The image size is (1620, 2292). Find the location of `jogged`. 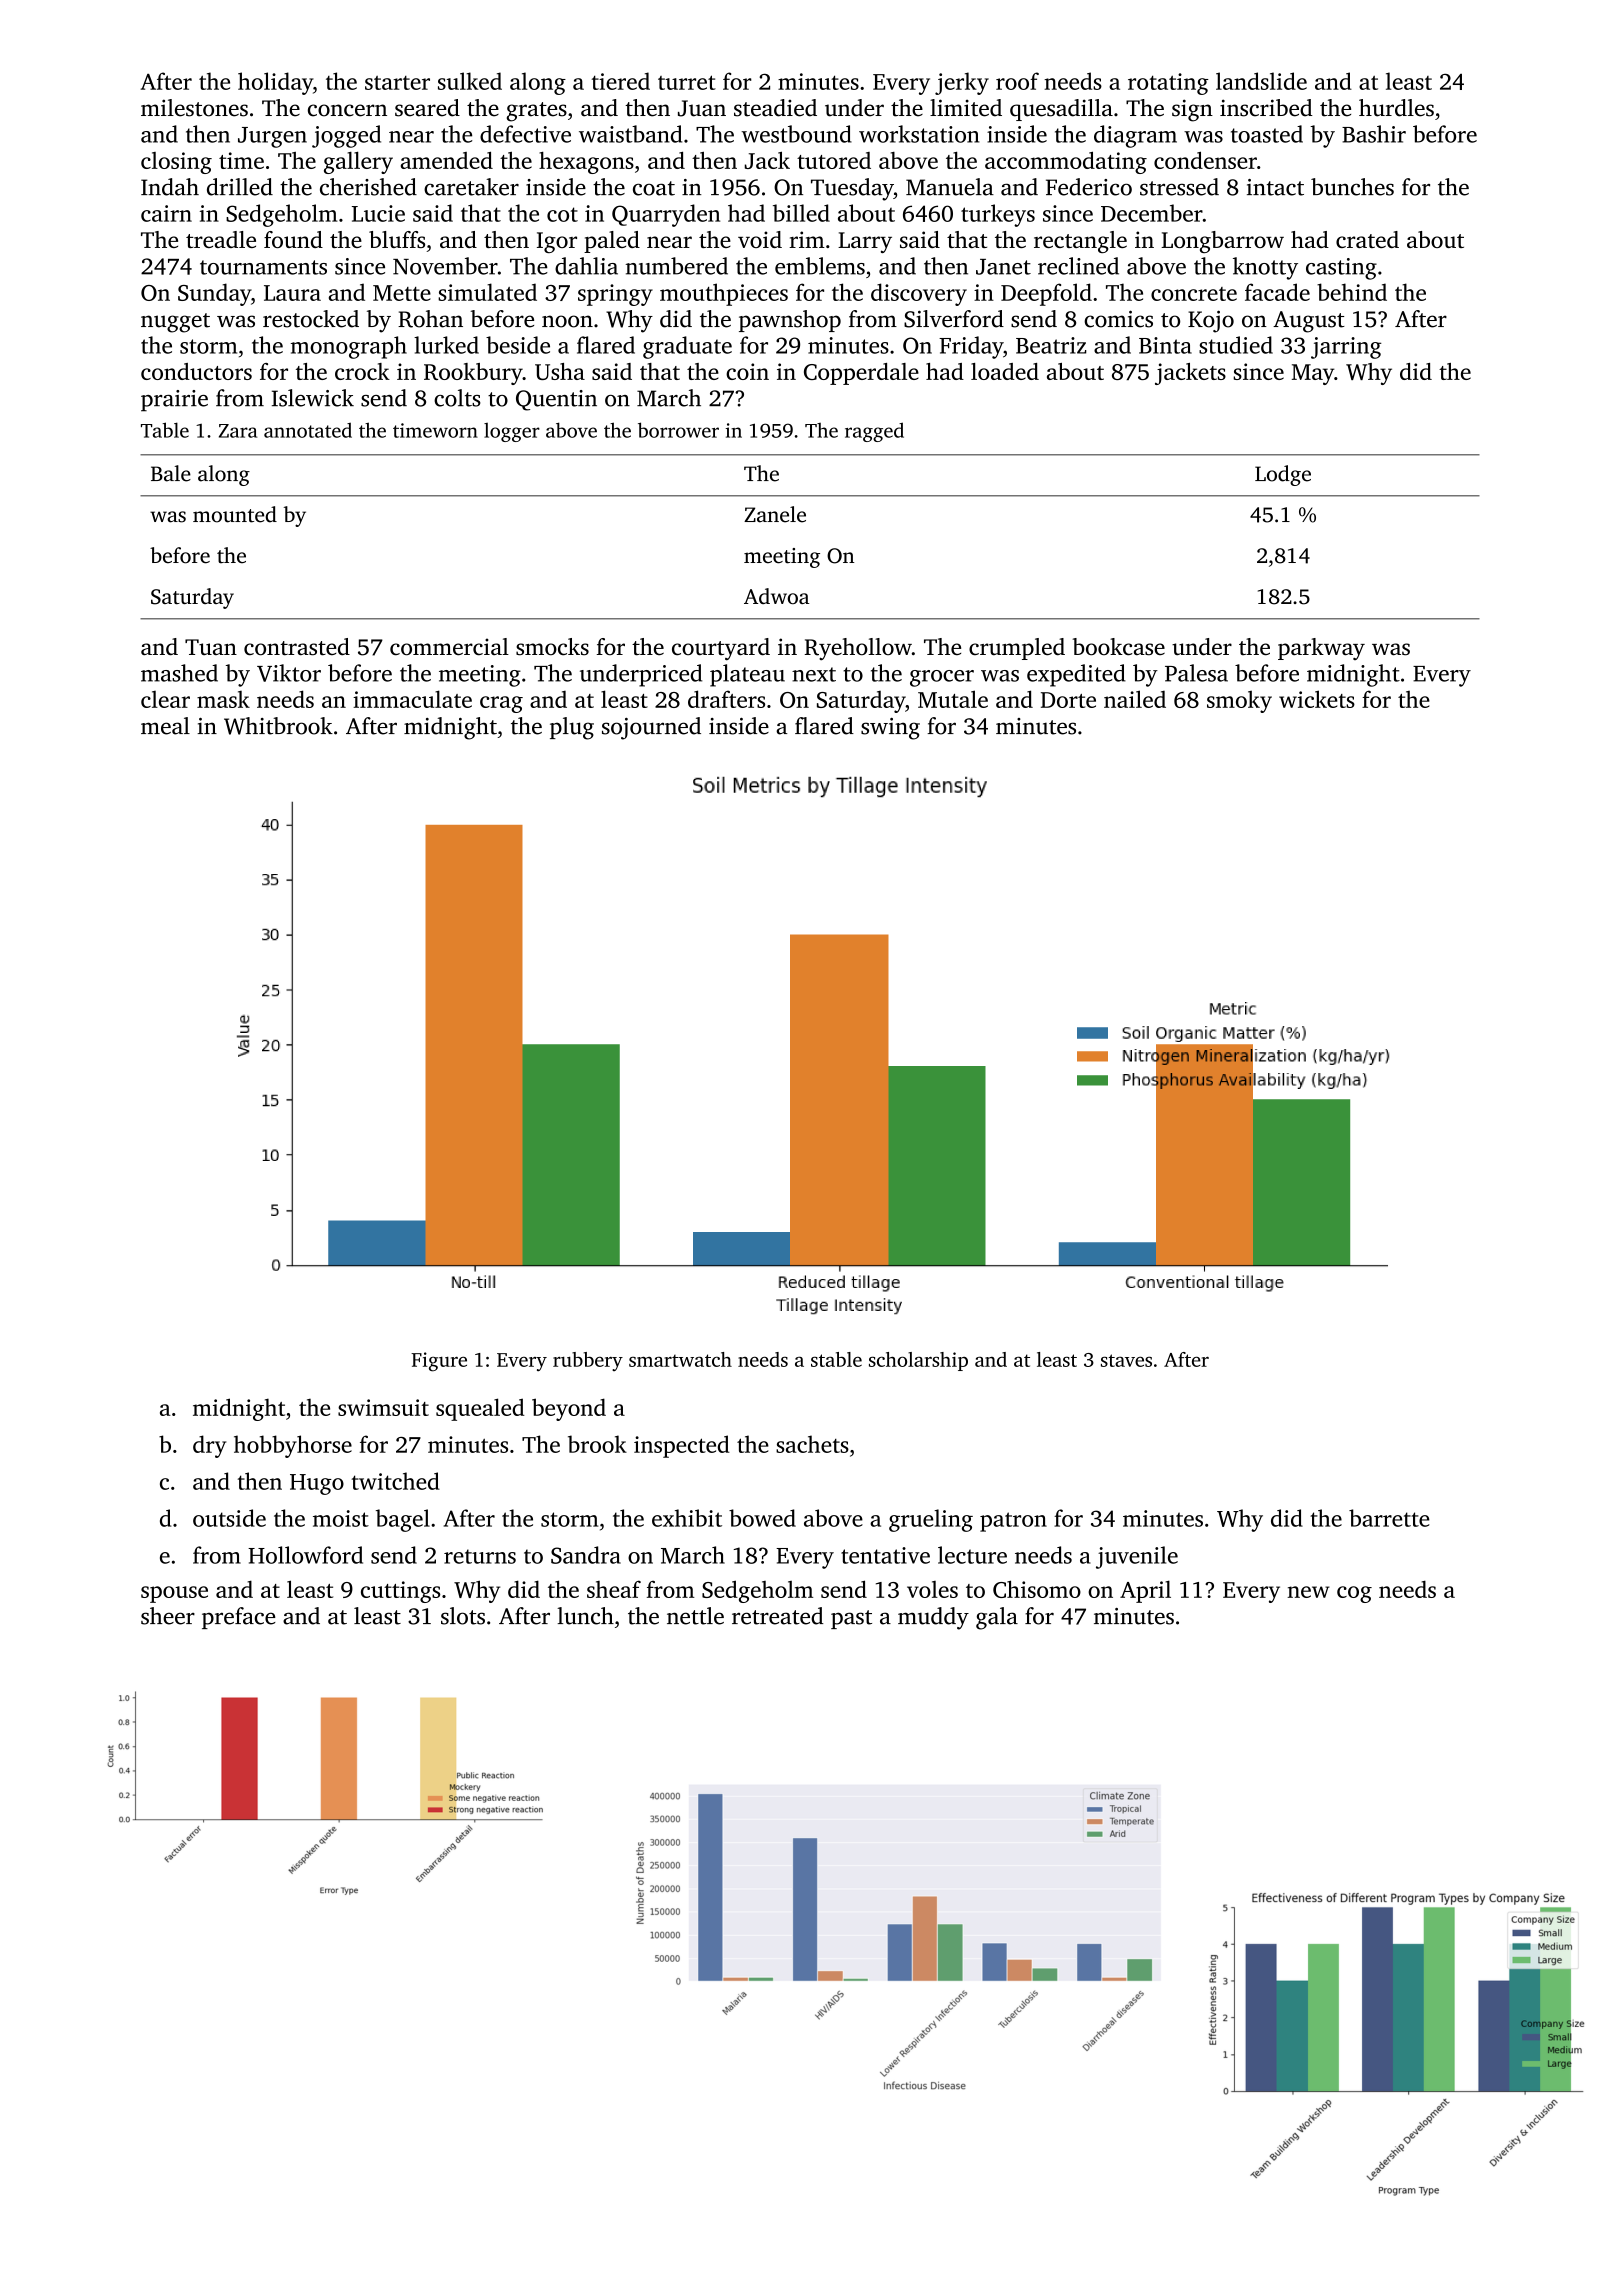

jogged is located at coordinates (346, 136).
